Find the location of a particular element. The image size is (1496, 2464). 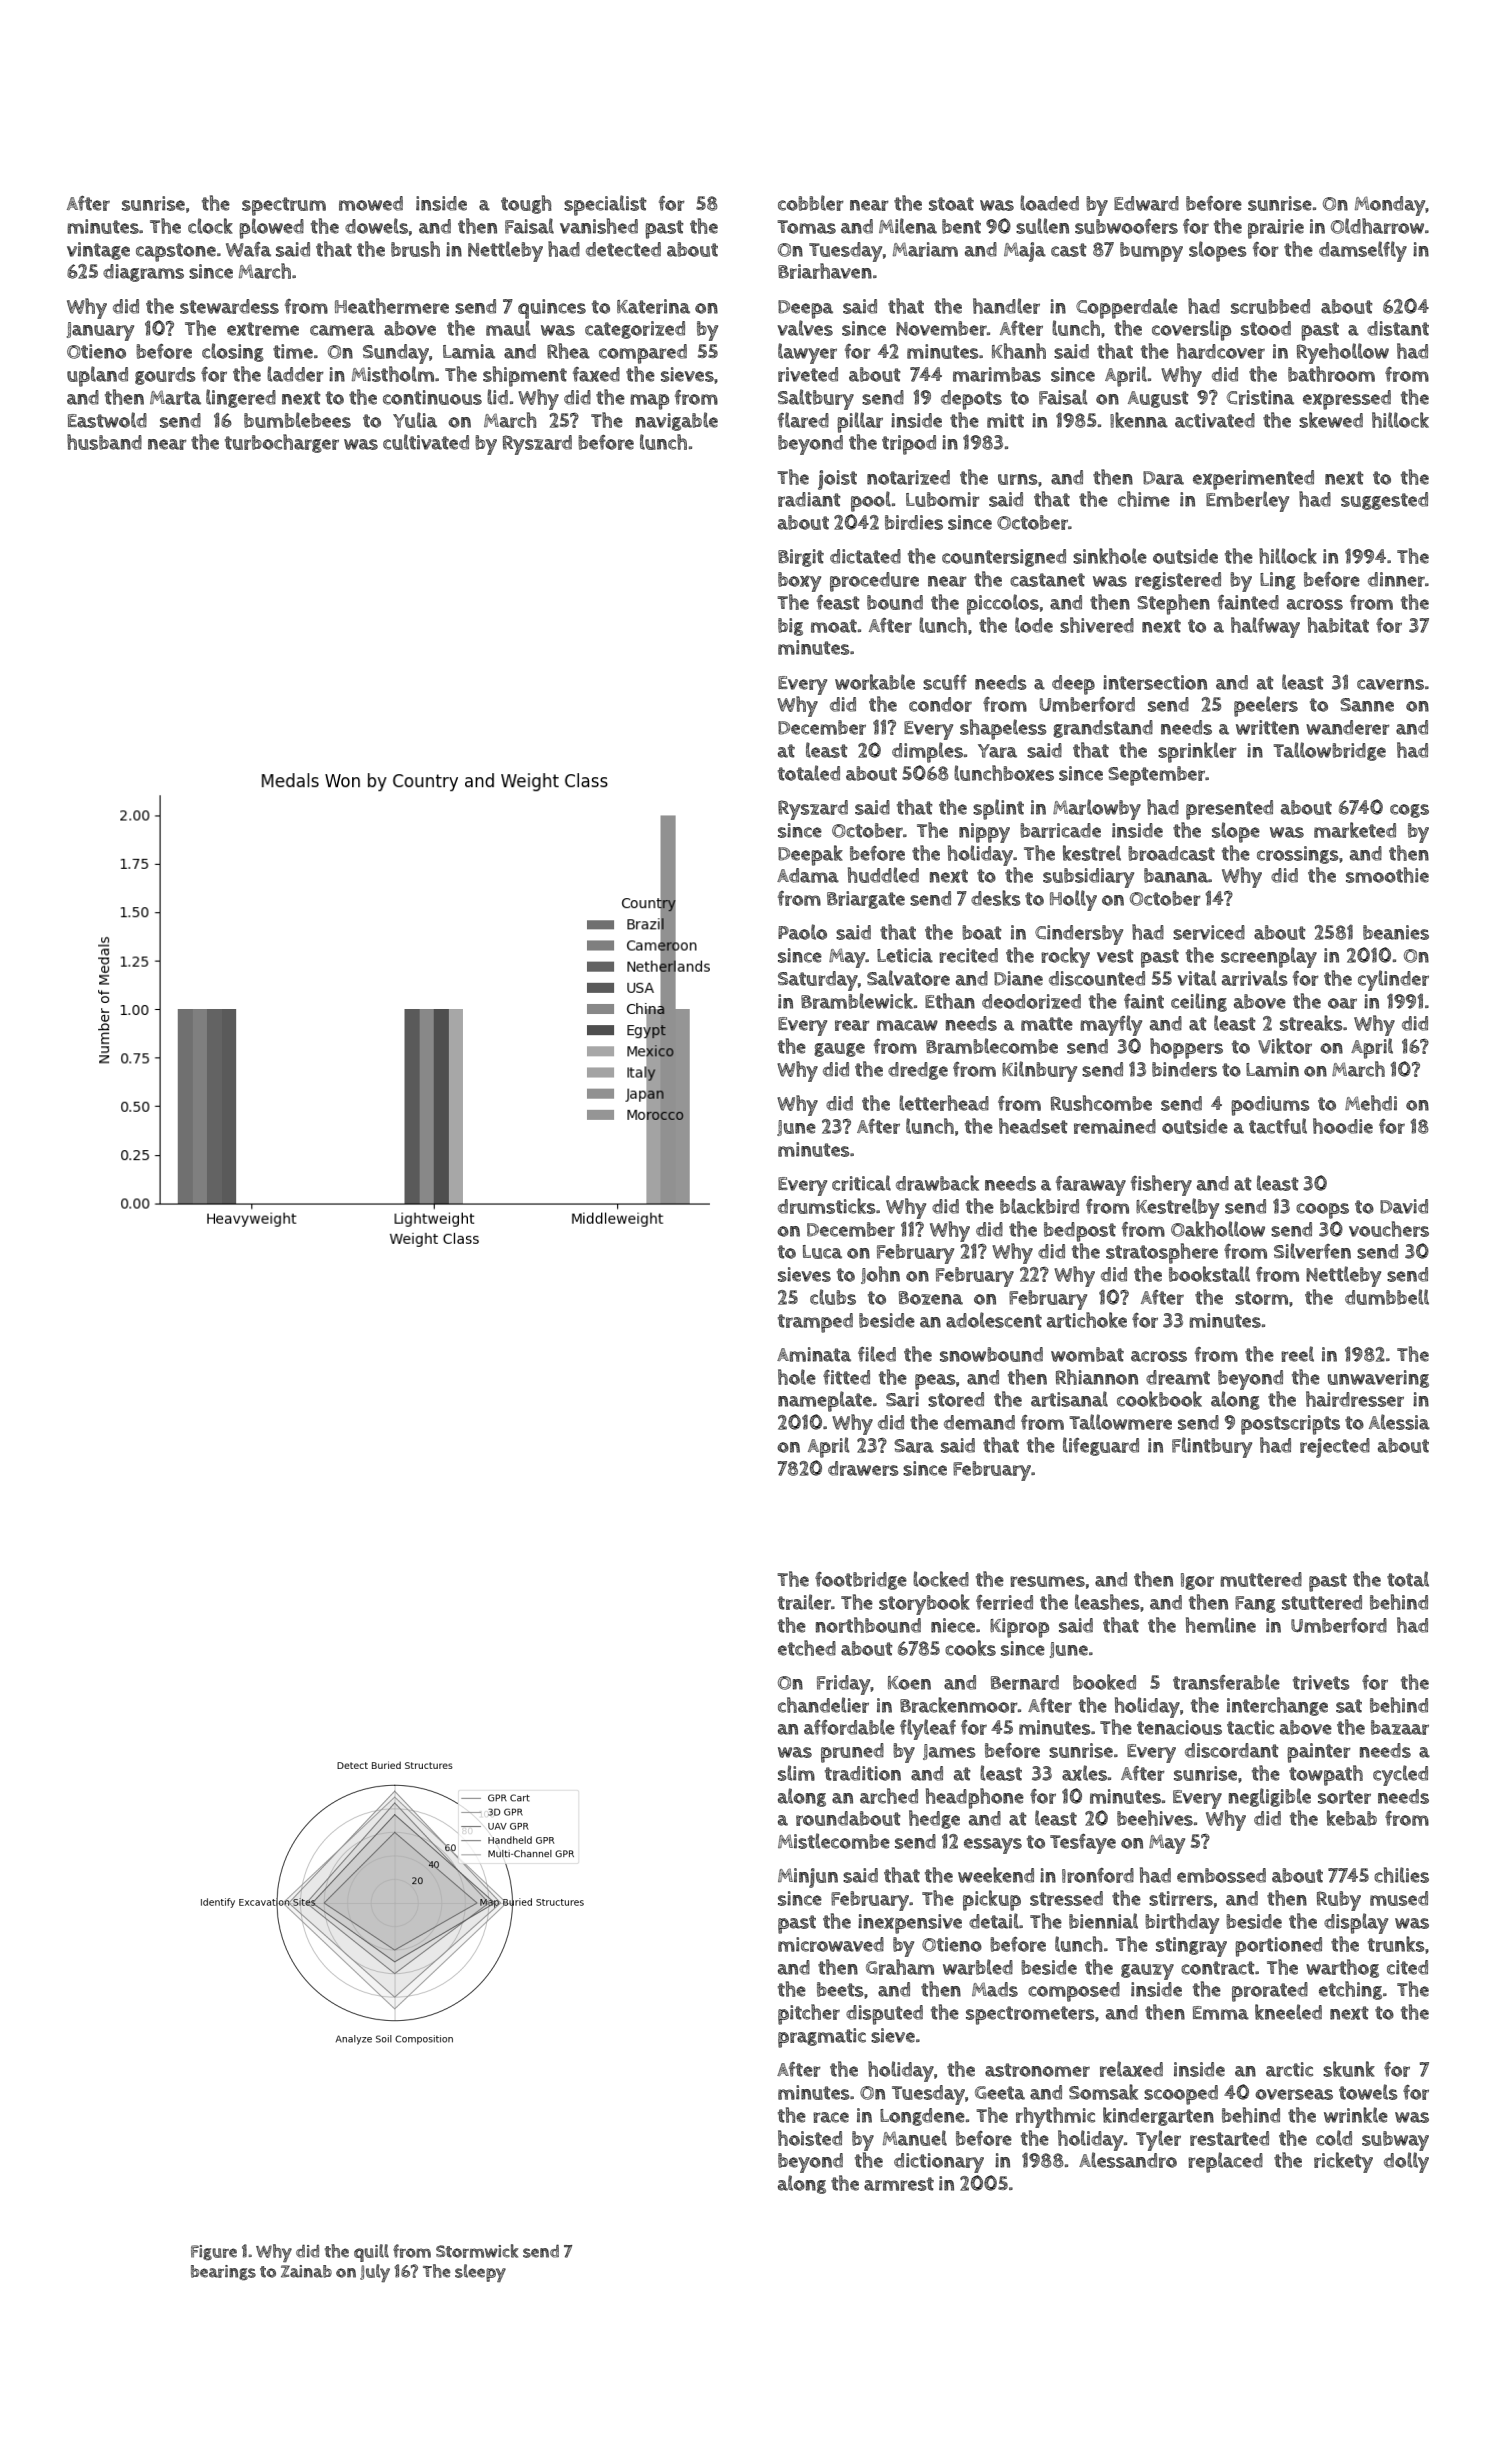

Adama is located at coordinates (808, 875).
